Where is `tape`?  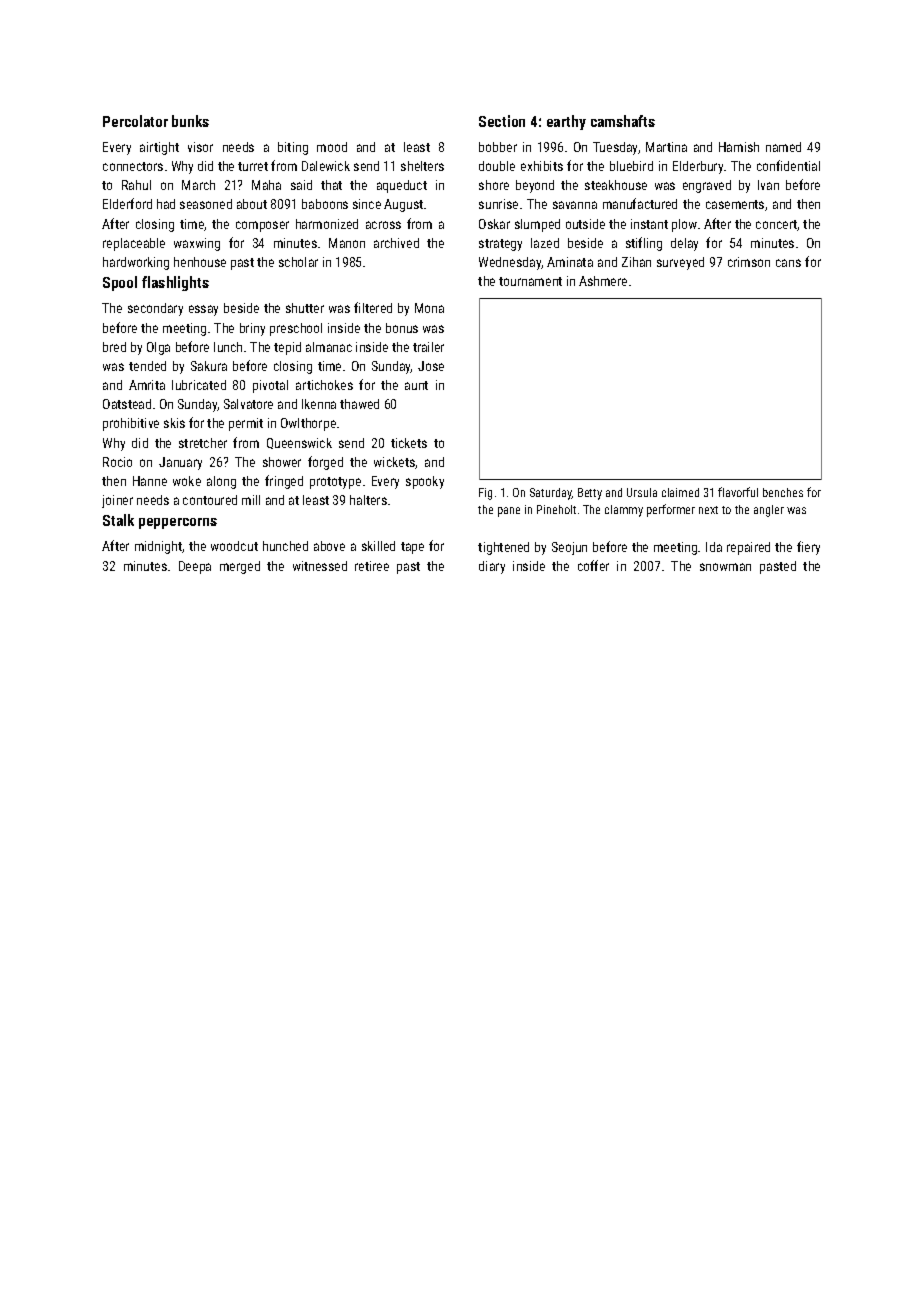 tape is located at coordinates (412, 548).
